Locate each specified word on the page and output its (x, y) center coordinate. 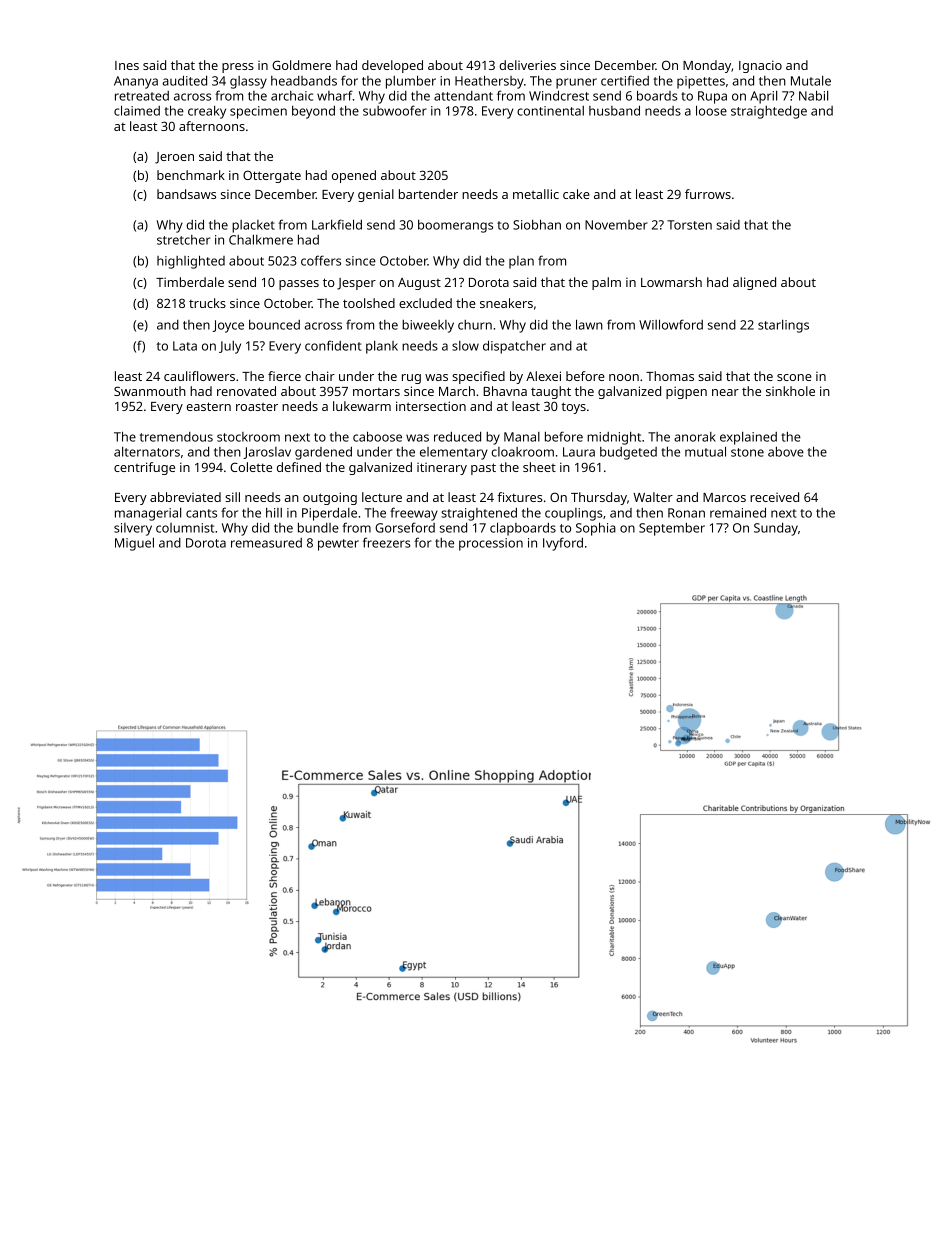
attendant (463, 96)
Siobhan (537, 224)
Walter (653, 497)
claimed (137, 110)
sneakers (506, 303)
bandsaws (186, 194)
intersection (431, 406)
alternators (147, 452)
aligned (754, 283)
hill (274, 513)
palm (606, 283)
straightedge (769, 112)
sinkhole (790, 391)
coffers (321, 260)
